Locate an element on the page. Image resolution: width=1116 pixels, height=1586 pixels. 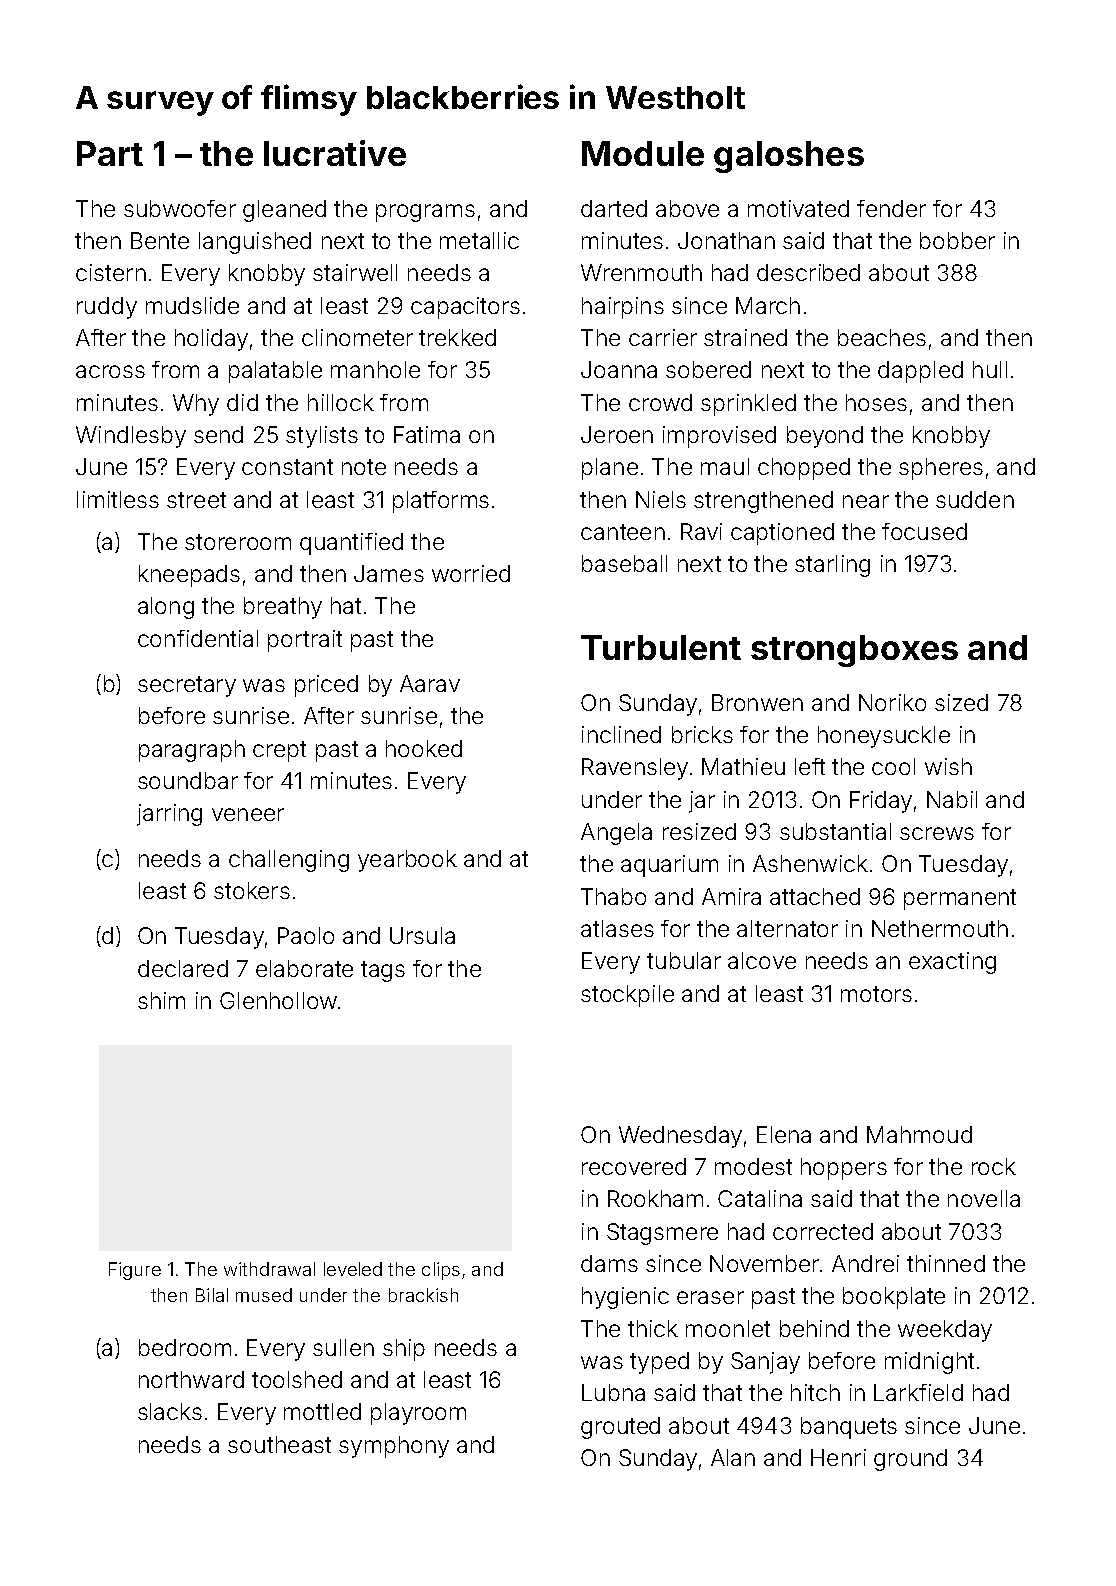
Module is located at coordinates (643, 153).
